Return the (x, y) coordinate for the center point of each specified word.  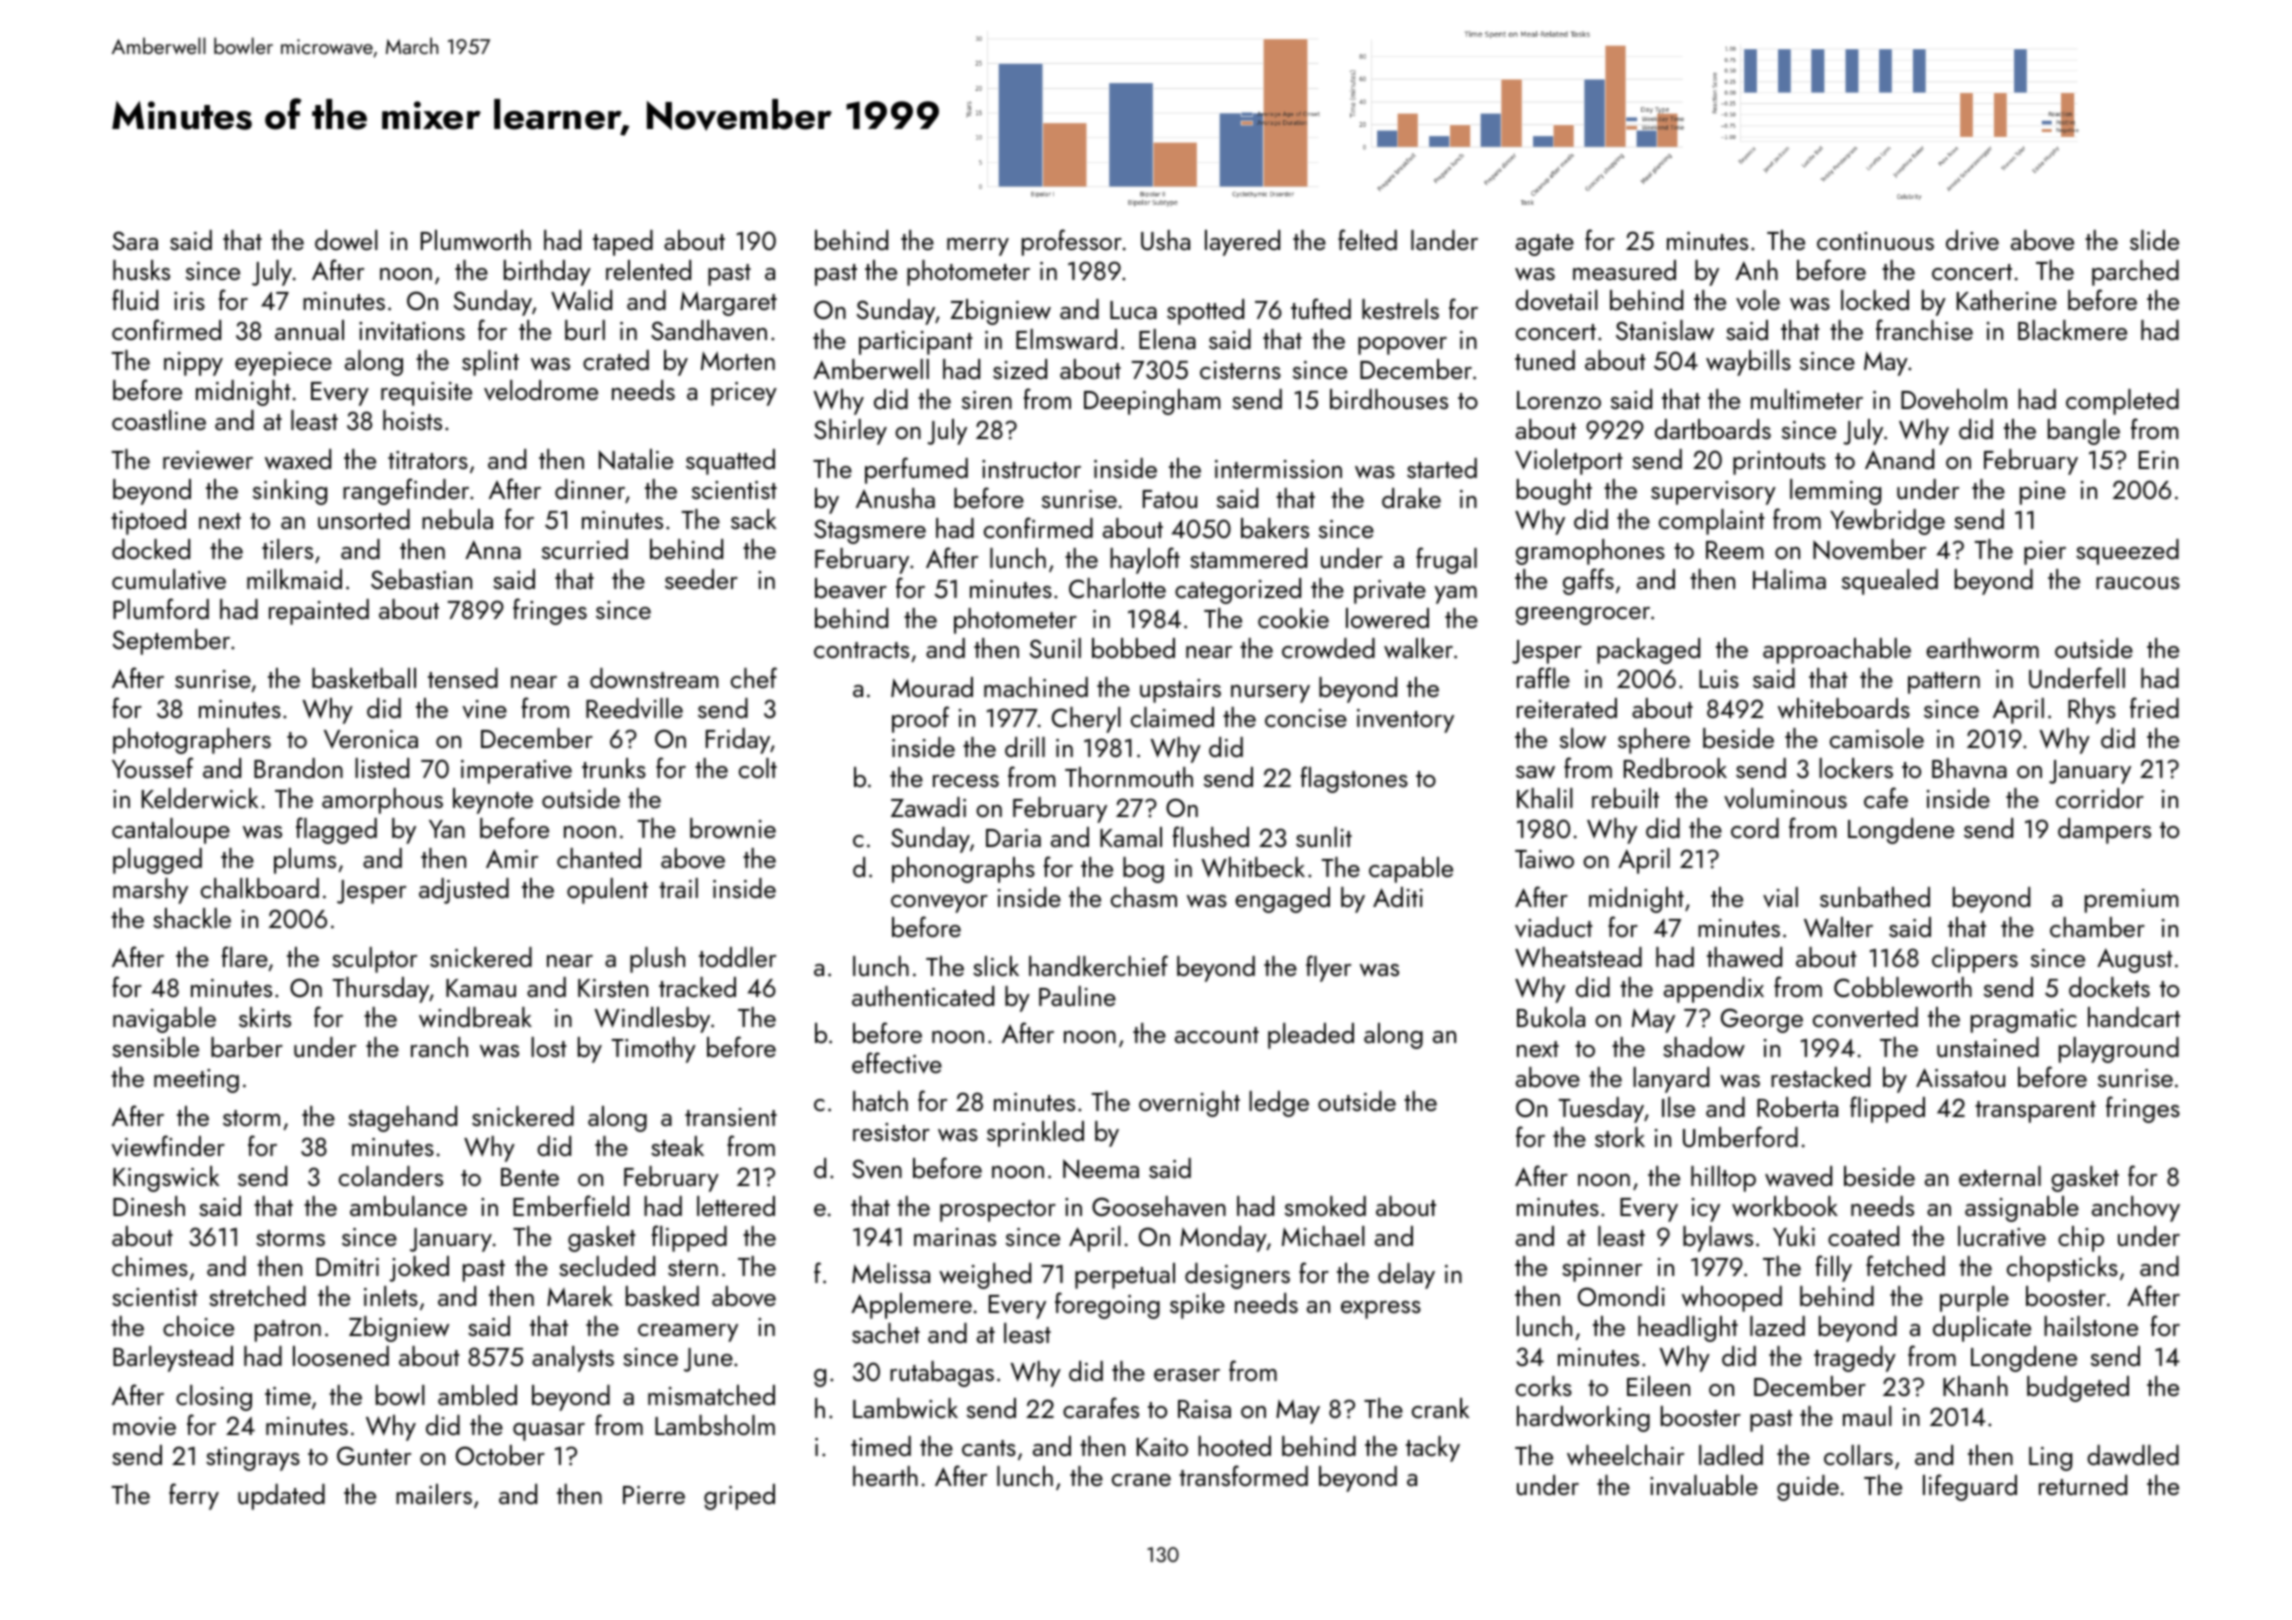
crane (1141, 1480)
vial (1780, 897)
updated (281, 1497)
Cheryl (1086, 720)
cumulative (169, 579)
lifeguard (1970, 1487)
